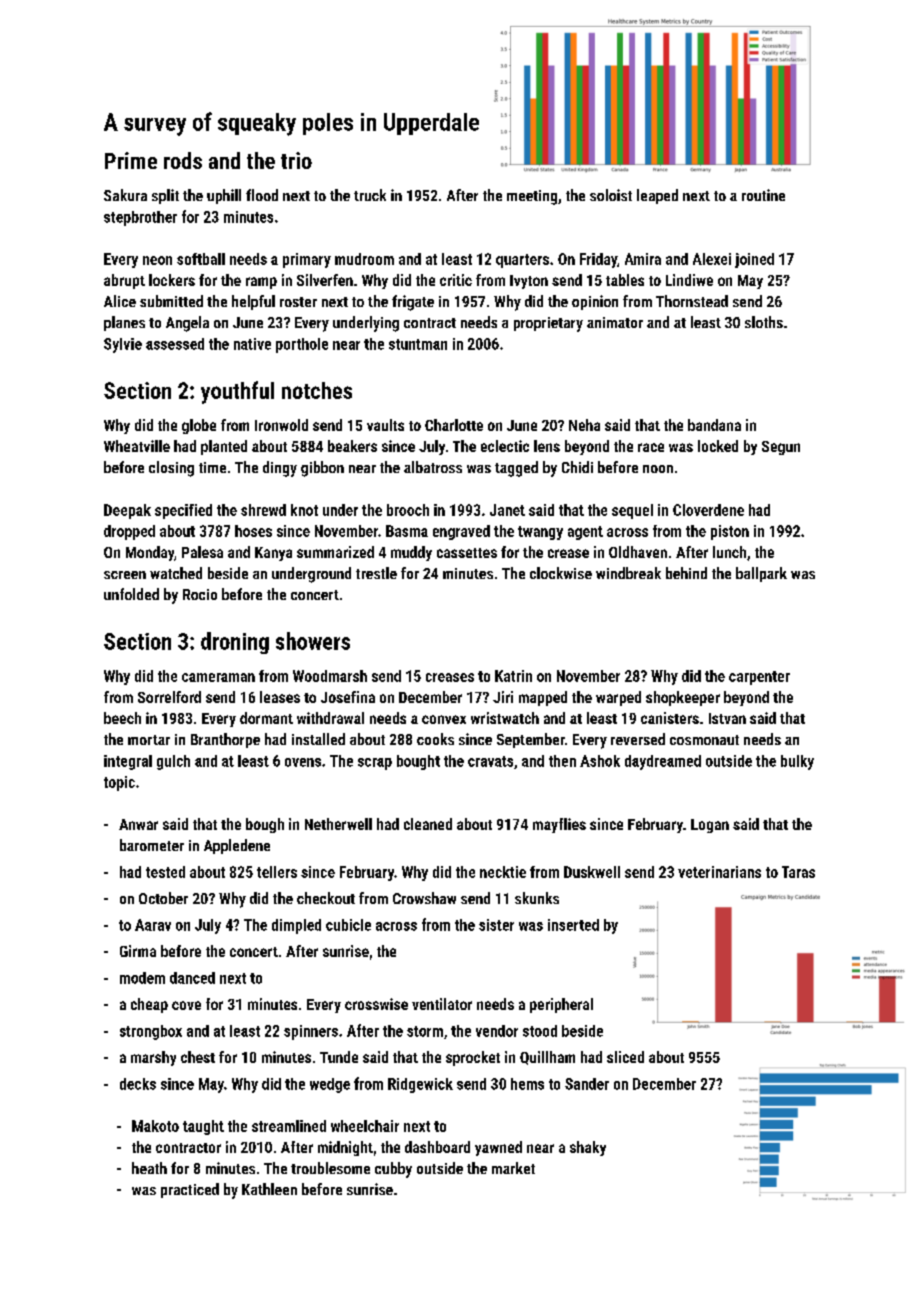  I want to click on Rocio, so click(200, 594).
